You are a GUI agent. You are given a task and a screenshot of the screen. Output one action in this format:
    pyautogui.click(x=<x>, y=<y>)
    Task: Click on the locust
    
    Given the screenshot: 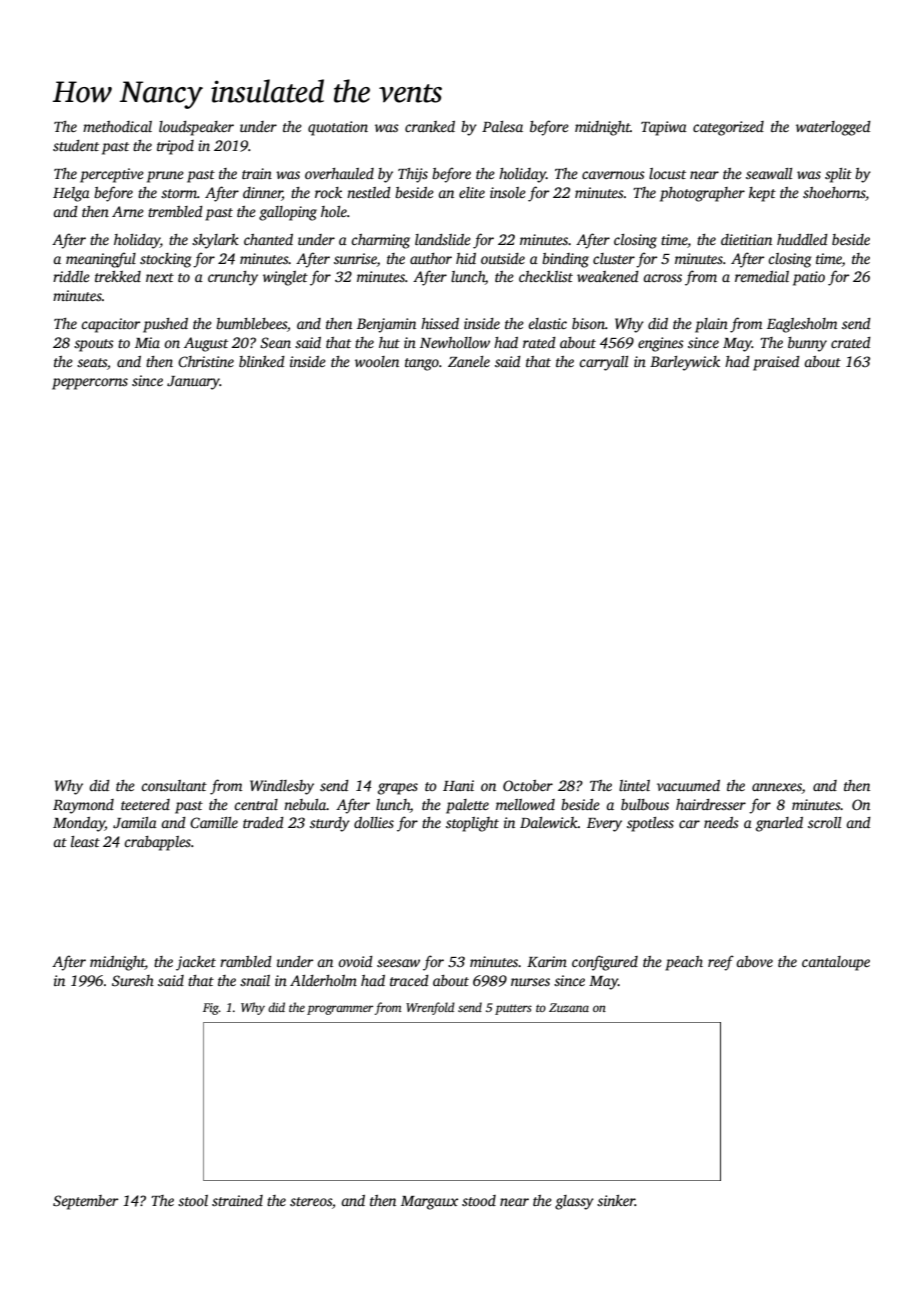 What is the action you would take?
    pyautogui.click(x=667, y=173)
